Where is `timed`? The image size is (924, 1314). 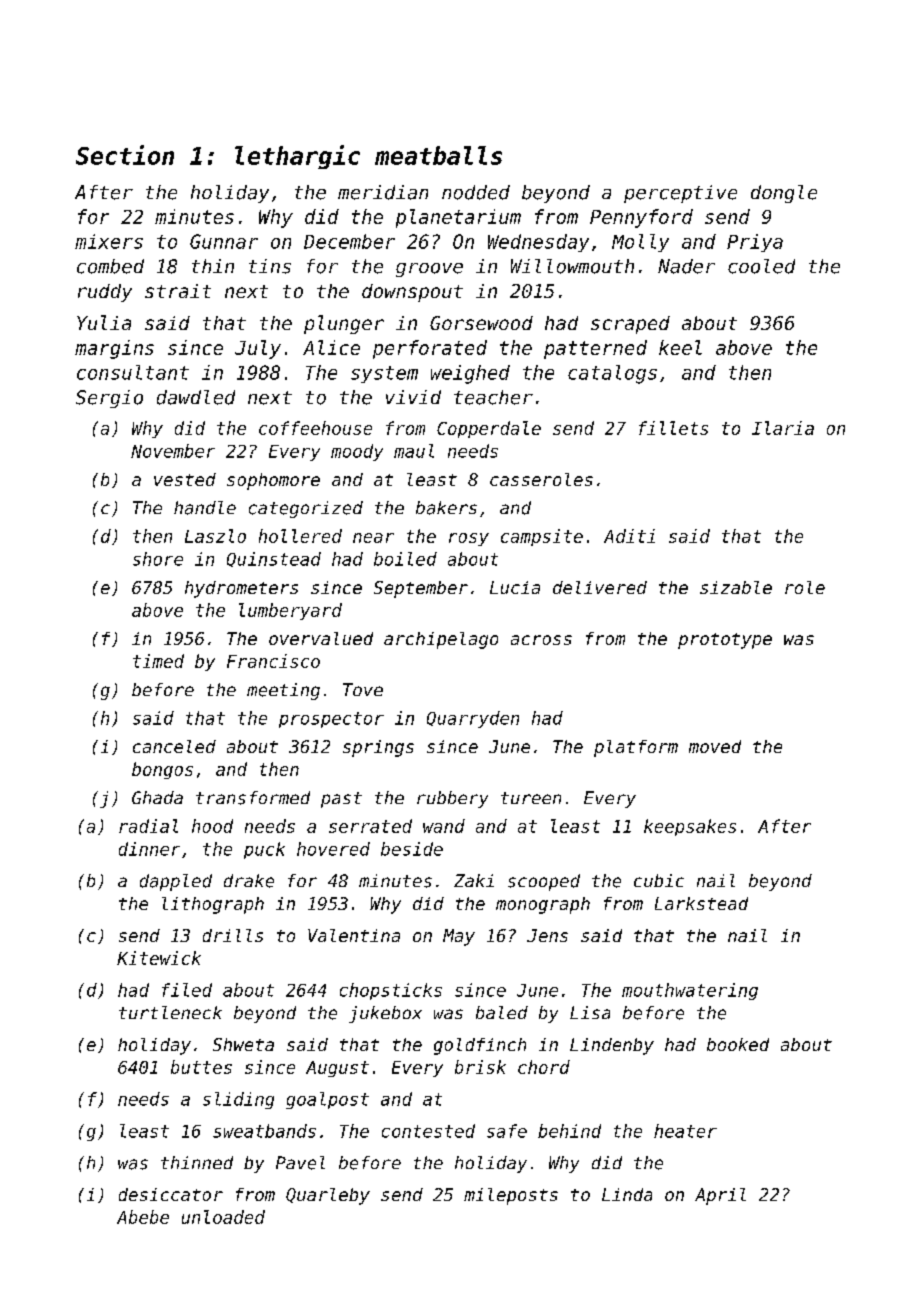 timed is located at coordinates (158, 661).
